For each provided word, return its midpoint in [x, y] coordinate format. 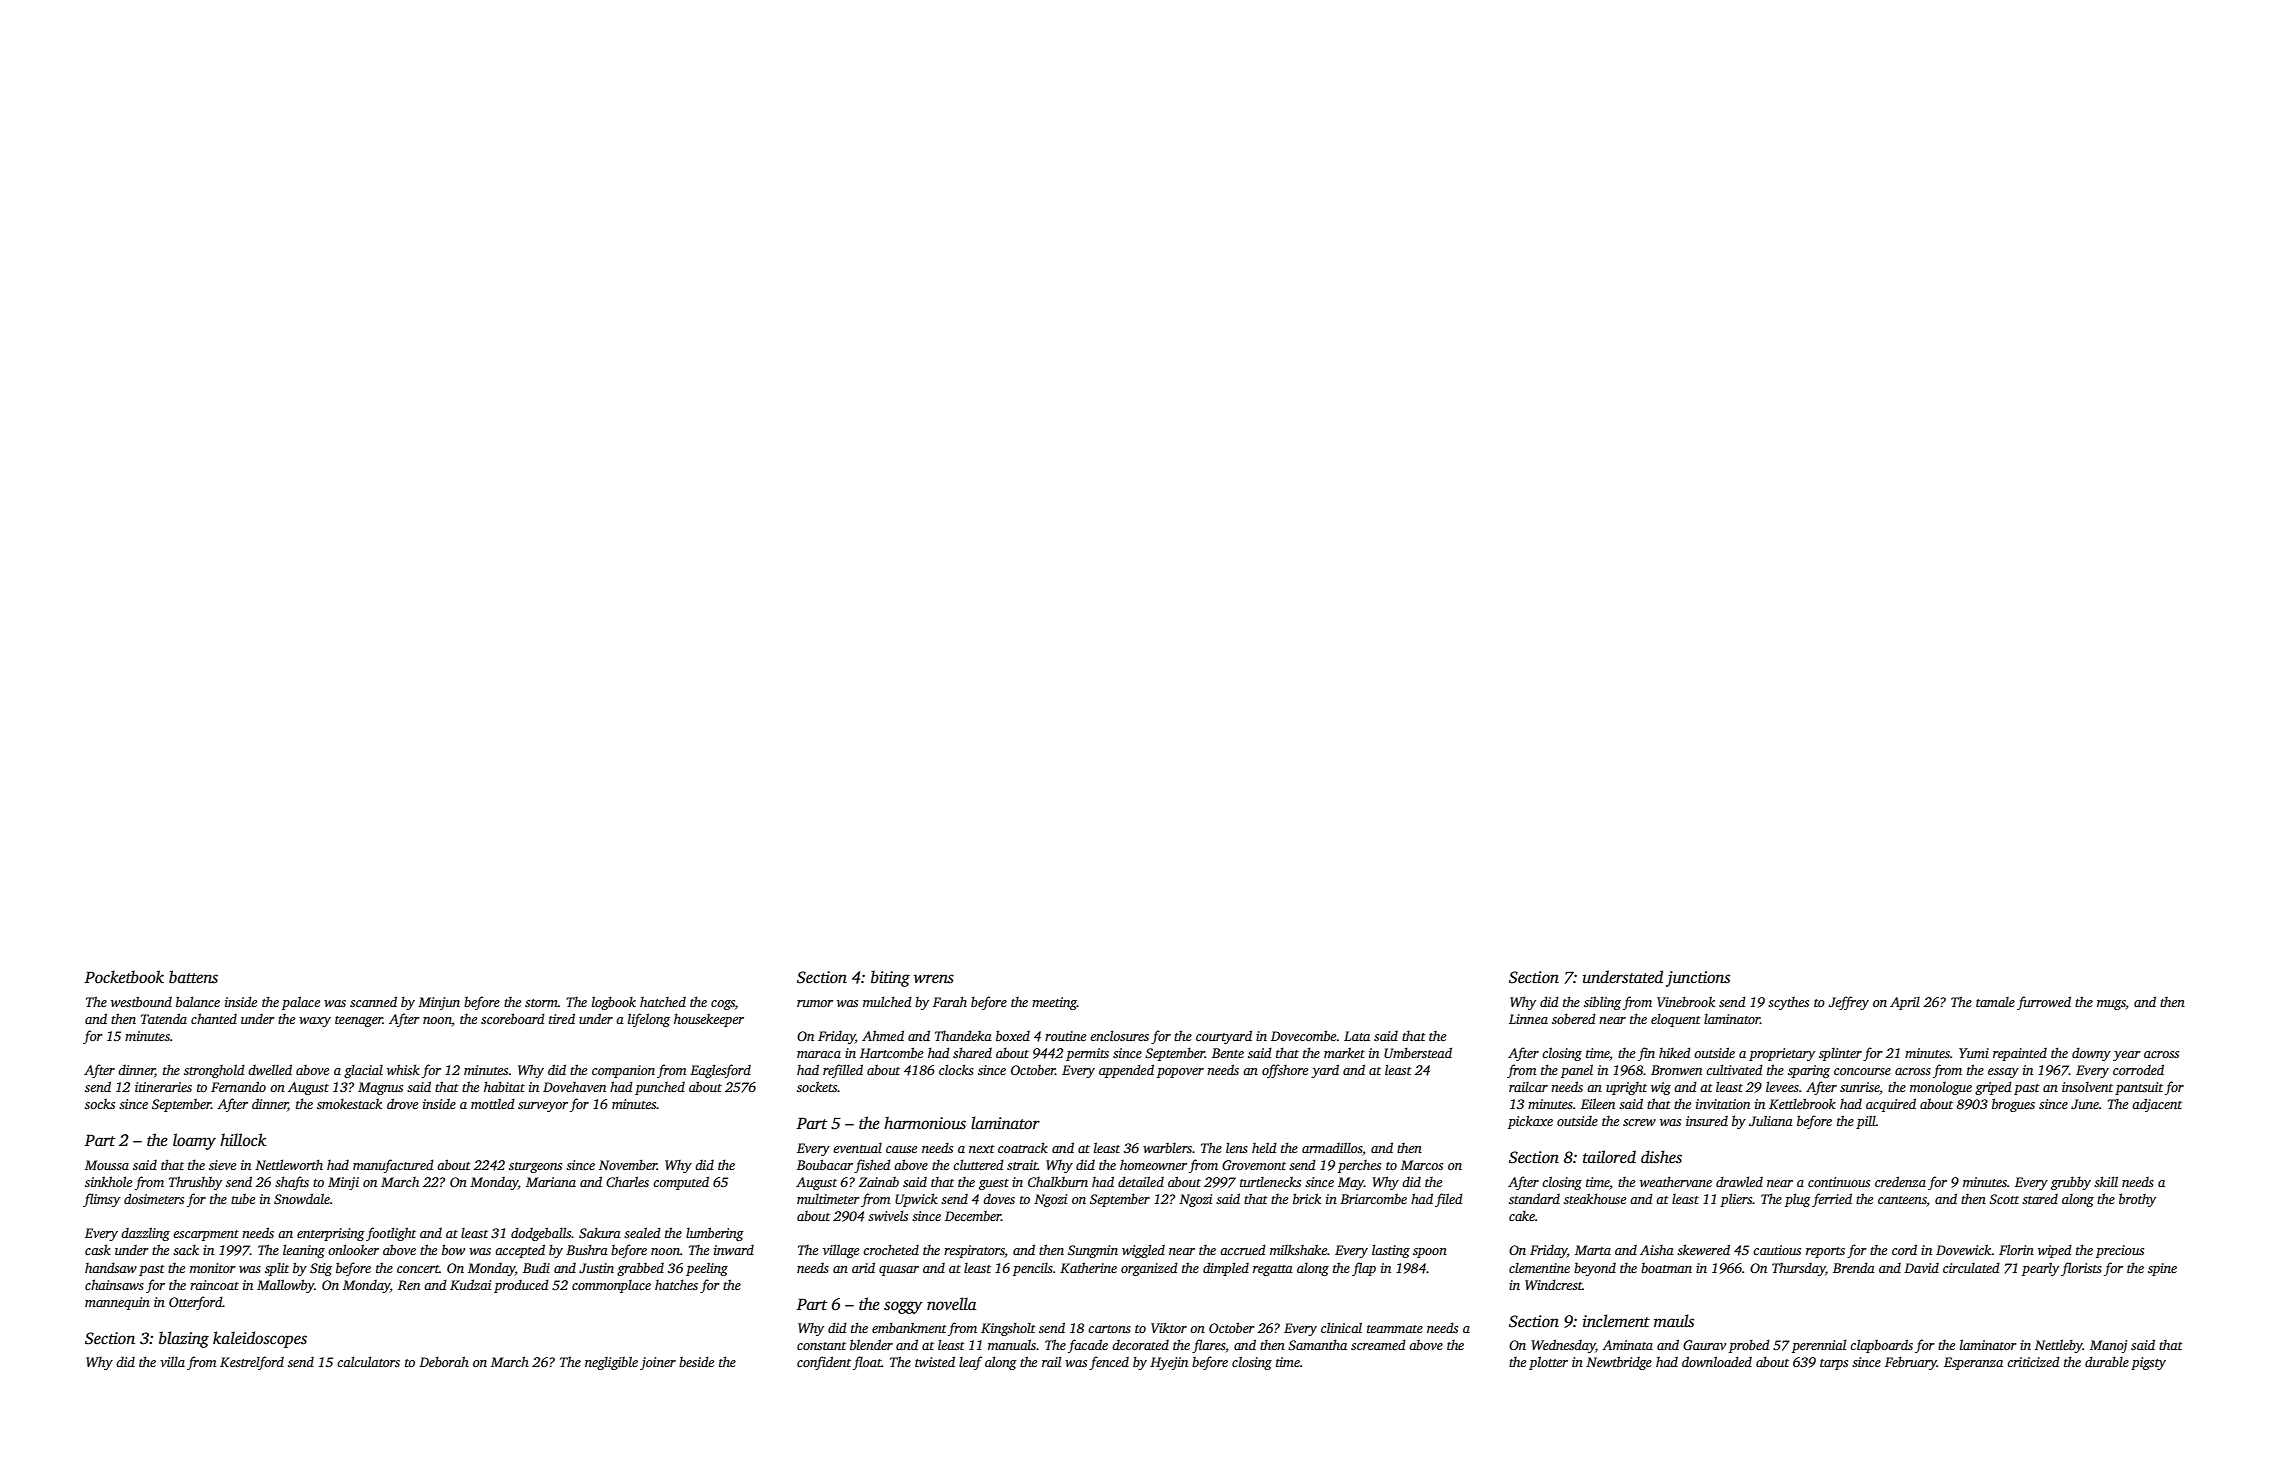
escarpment [206, 1235]
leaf [970, 1363]
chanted [214, 1018]
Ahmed [883, 1035]
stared [2040, 1199]
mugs [2111, 1005]
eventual [857, 1148]
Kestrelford [252, 1363]
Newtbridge [1619, 1363]
